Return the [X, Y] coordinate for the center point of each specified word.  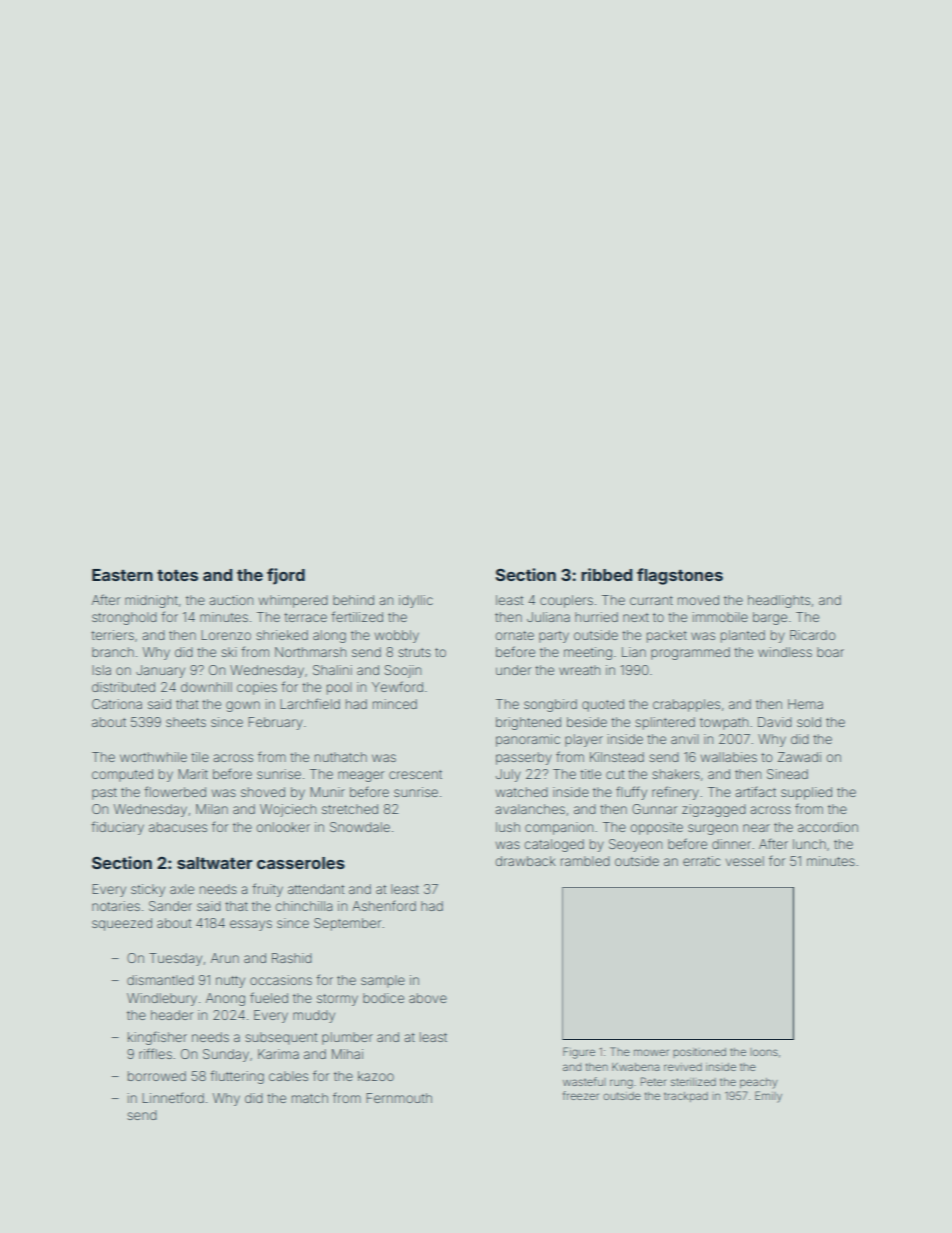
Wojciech [288, 810]
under [513, 670]
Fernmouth [399, 1098]
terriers [112, 635]
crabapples [686, 705]
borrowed [157, 1076]
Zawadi [799, 757]
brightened [528, 723]
